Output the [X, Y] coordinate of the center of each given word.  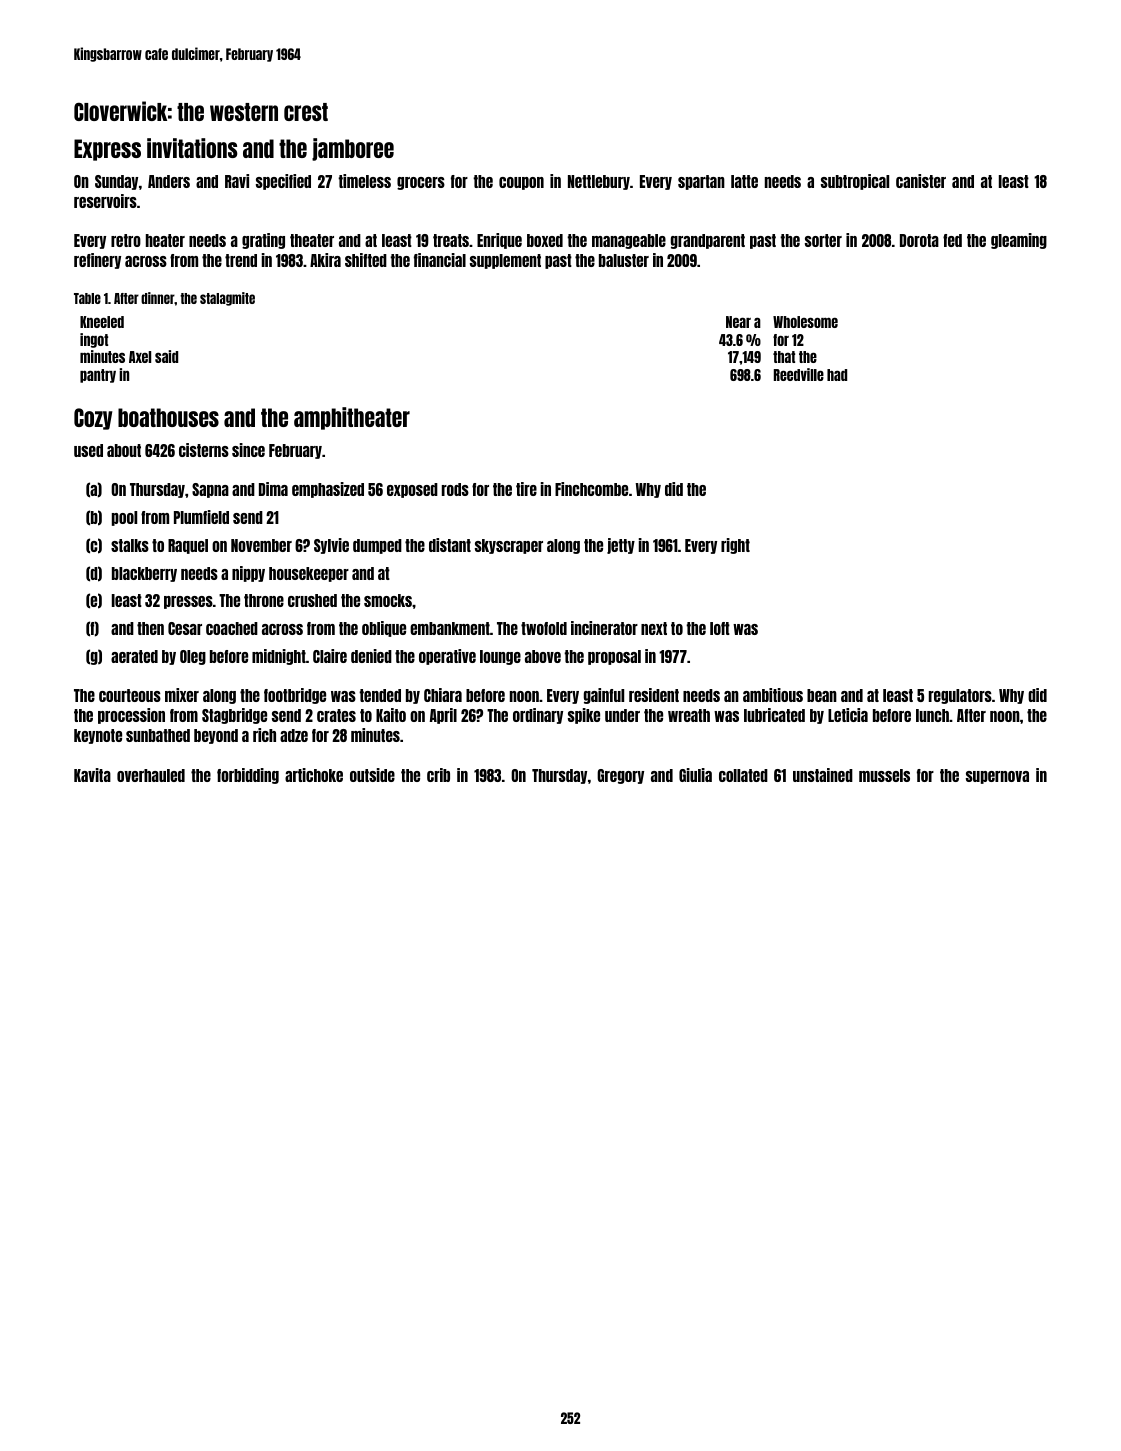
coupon [521, 183]
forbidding [248, 776]
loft [720, 628]
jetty [621, 546]
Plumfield [201, 517]
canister [921, 181]
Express [107, 150]
